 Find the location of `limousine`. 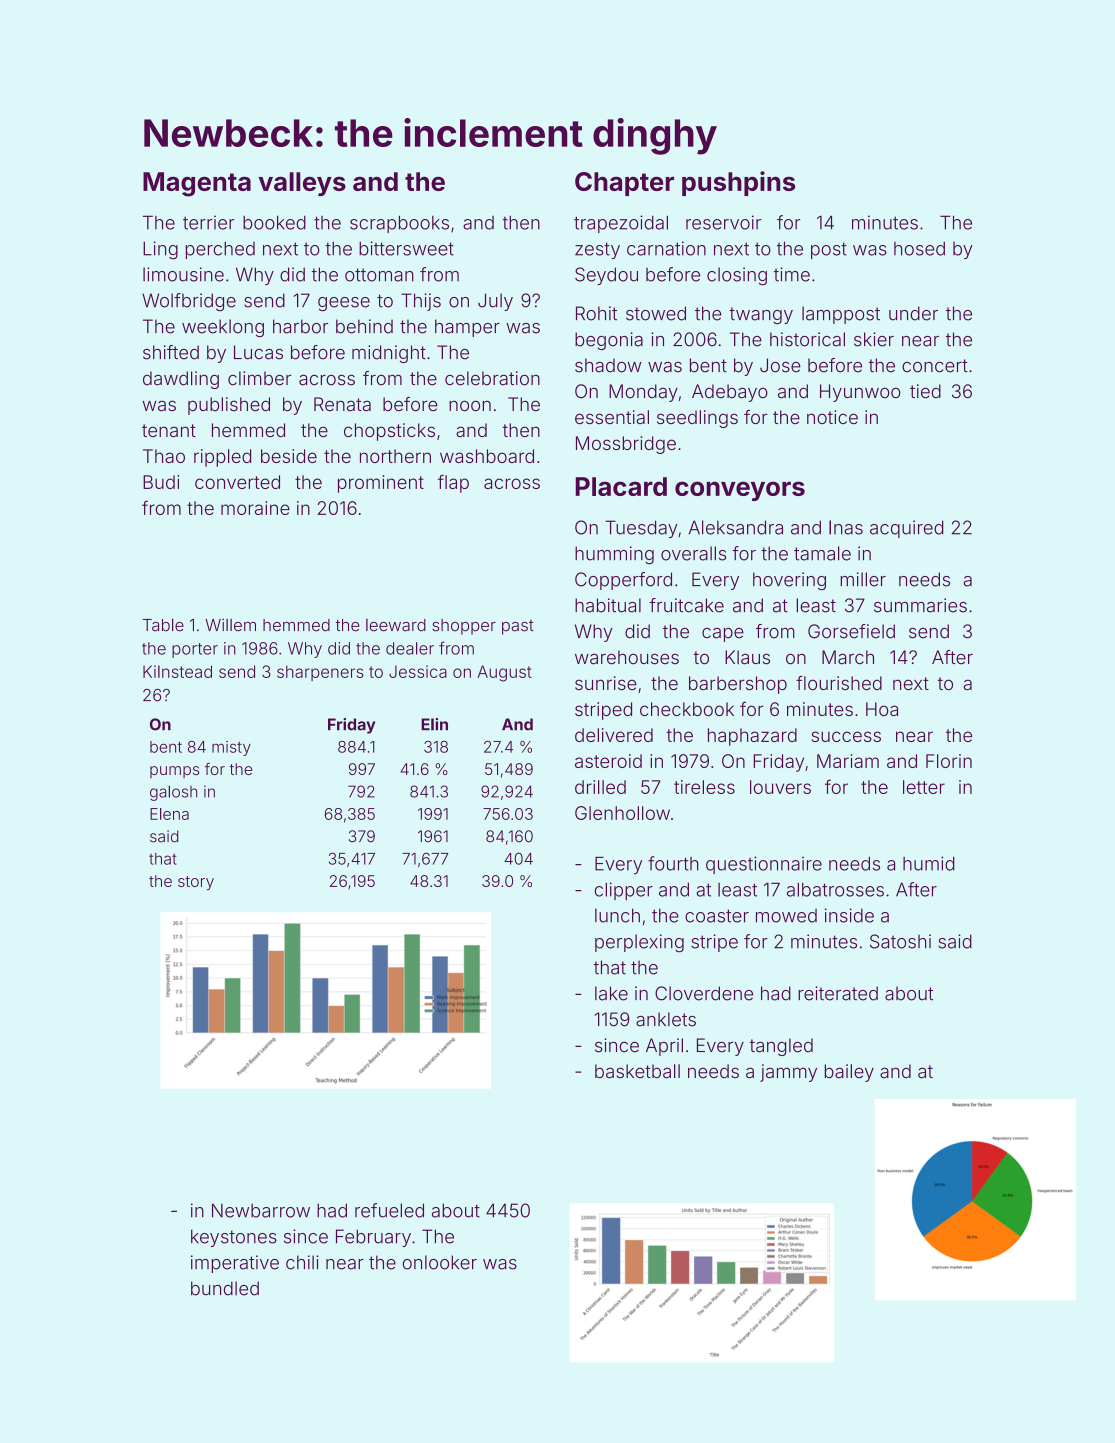

limousine is located at coordinates (183, 274).
